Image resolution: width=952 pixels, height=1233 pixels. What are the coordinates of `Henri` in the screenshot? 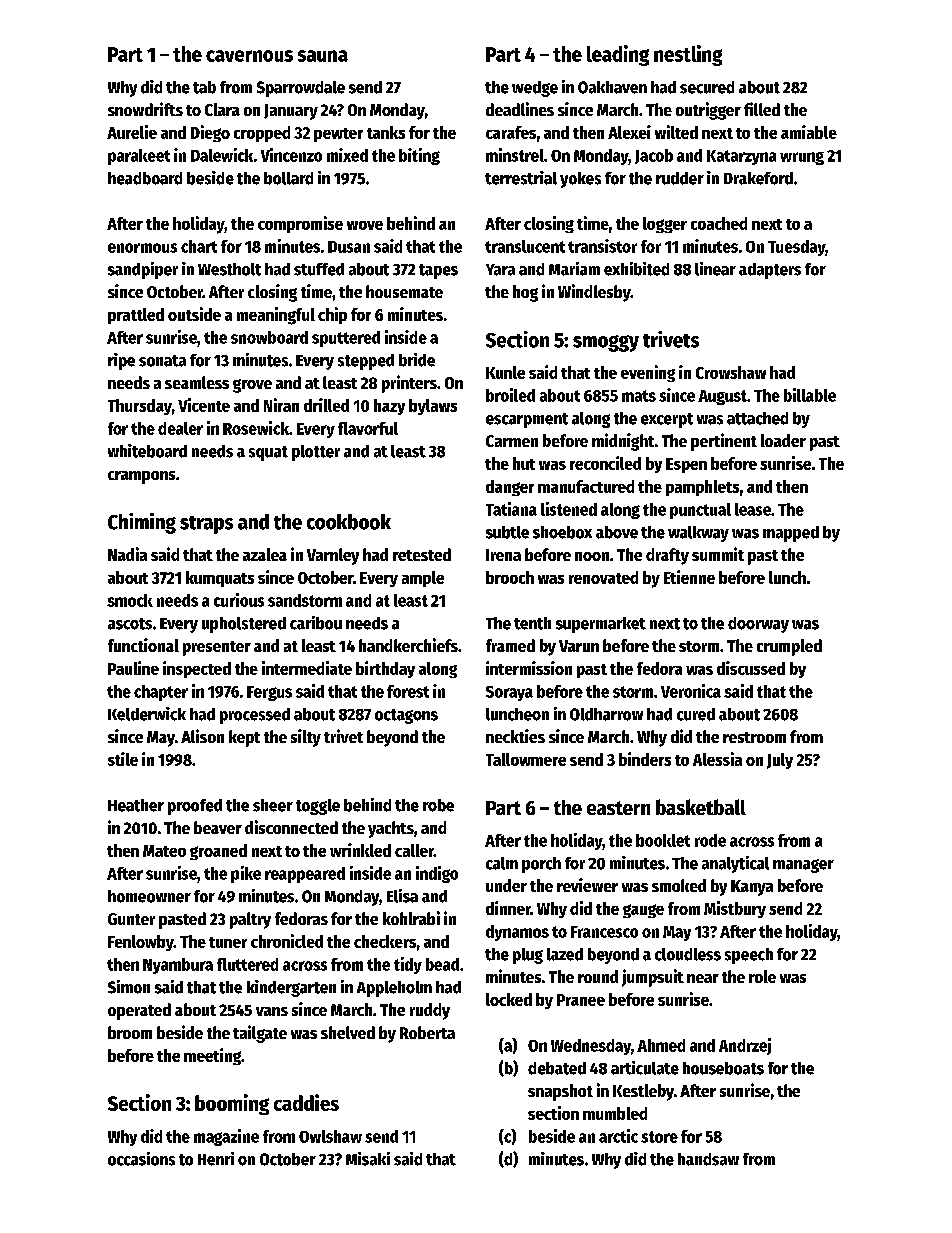 It's located at (216, 1159).
